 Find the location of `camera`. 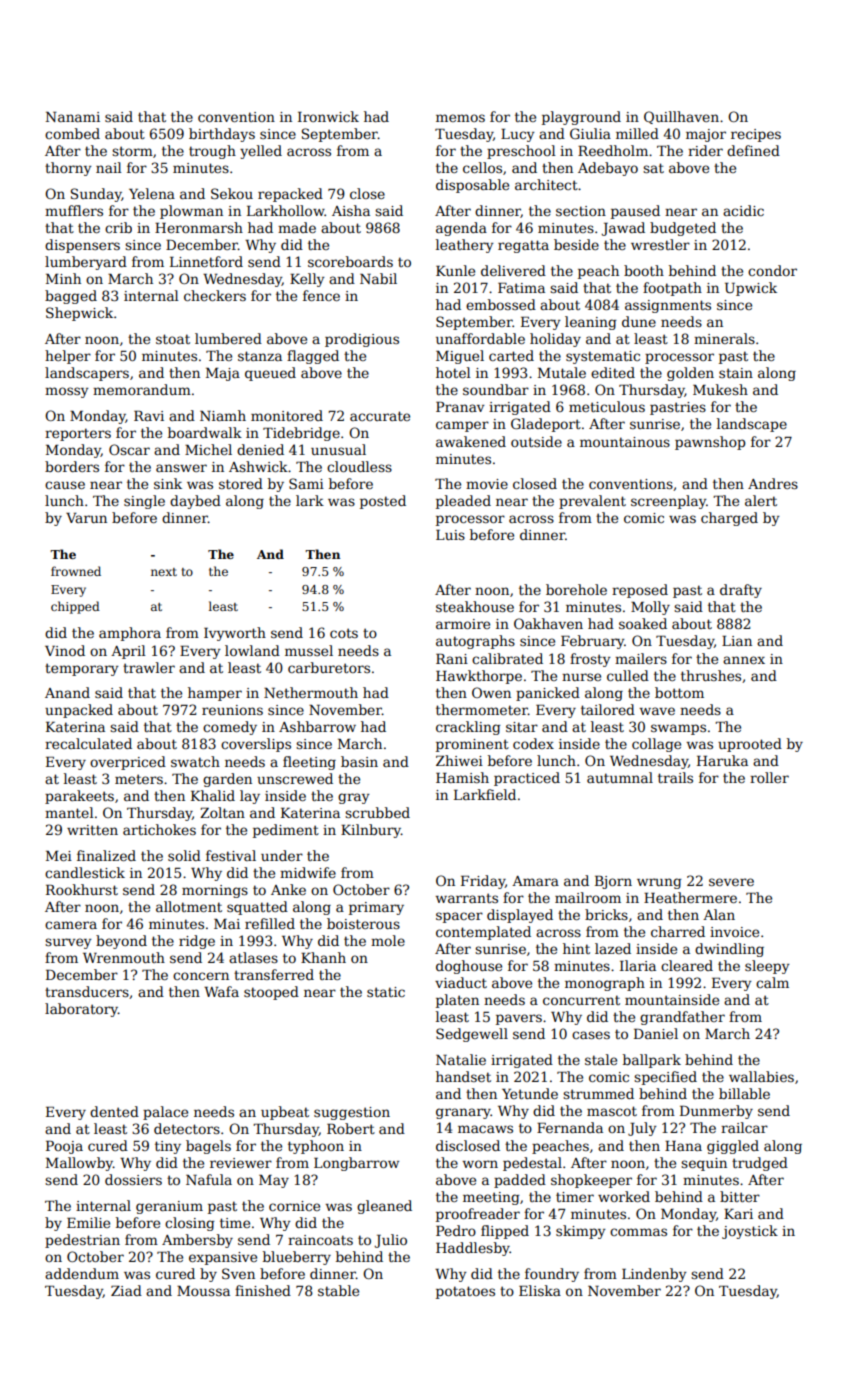

camera is located at coordinates (71, 925).
